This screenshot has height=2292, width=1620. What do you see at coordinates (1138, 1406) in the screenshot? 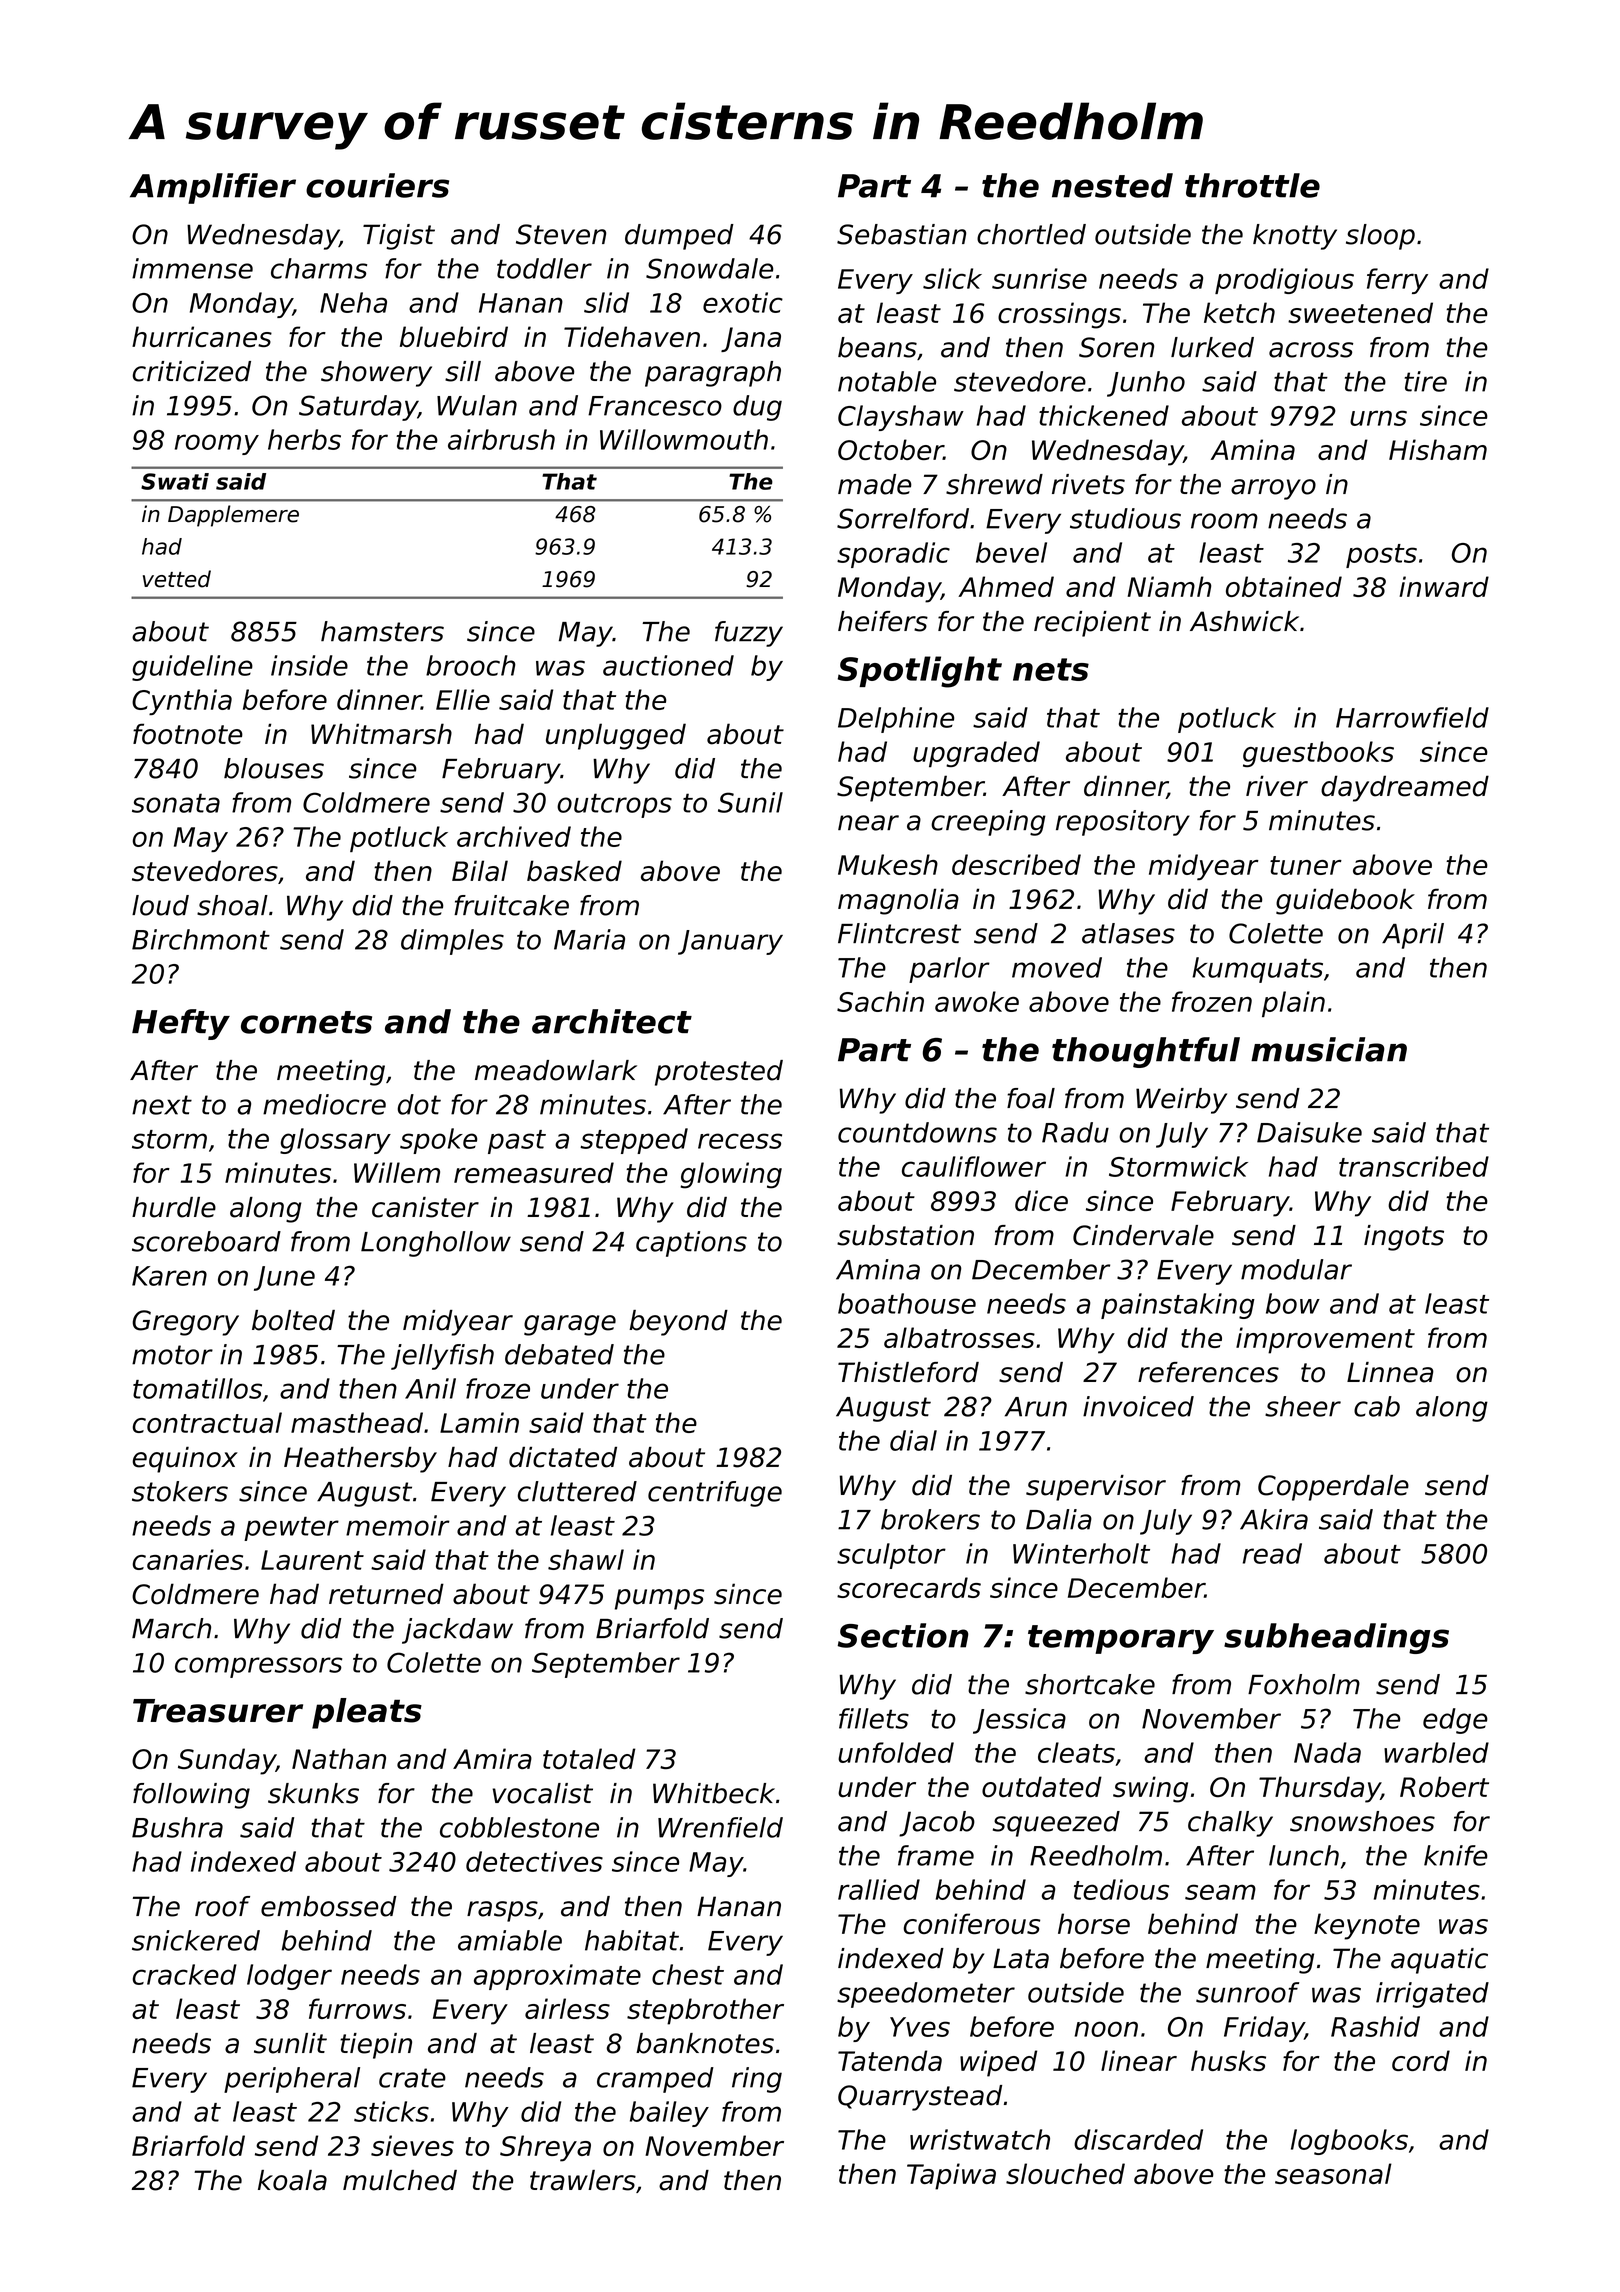
I see `invoiced` at bounding box center [1138, 1406].
